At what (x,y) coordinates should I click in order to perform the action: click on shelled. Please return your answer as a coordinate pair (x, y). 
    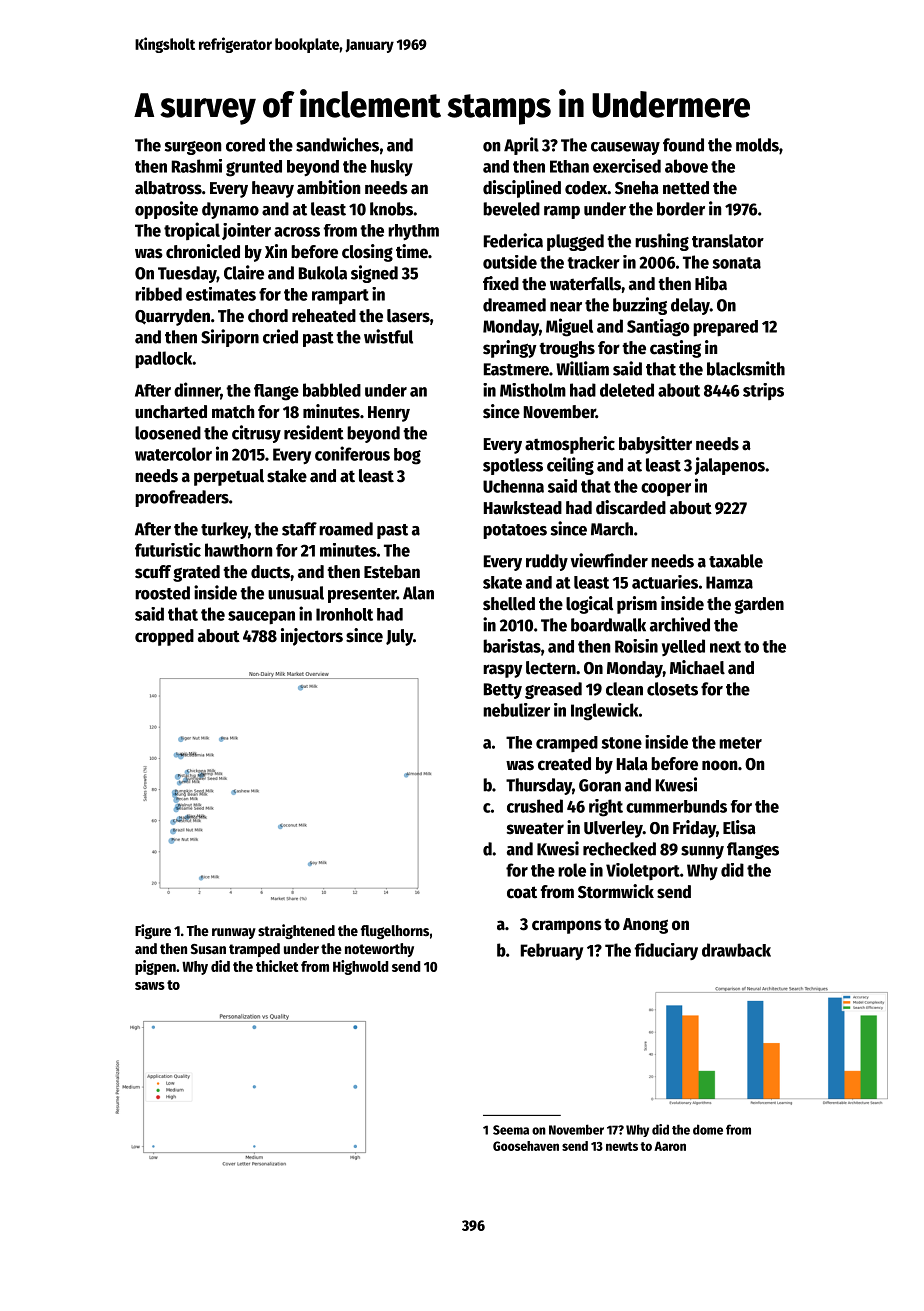
    Looking at the image, I should click on (509, 604).
